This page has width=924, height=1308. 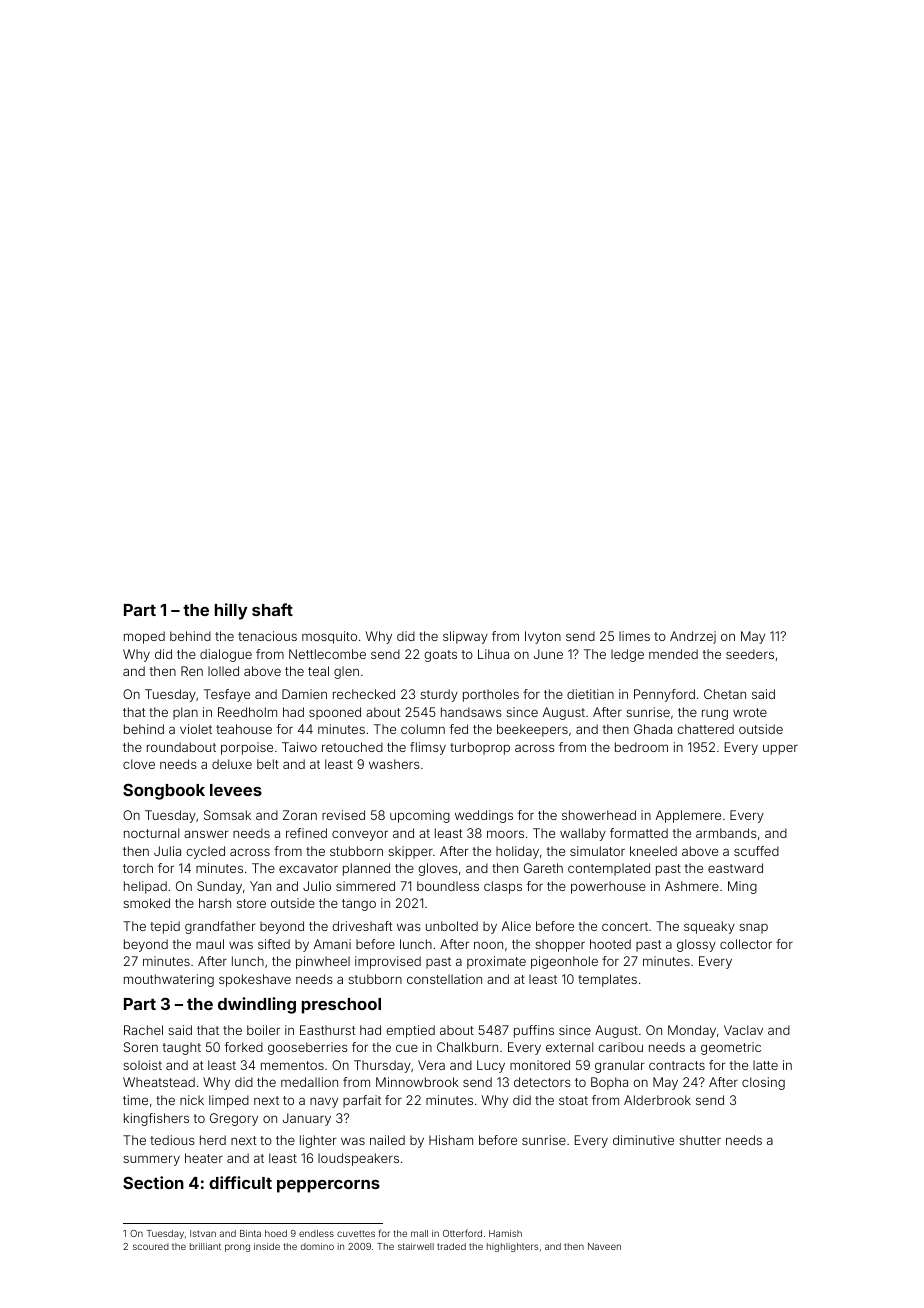 I want to click on templates, so click(x=607, y=980).
